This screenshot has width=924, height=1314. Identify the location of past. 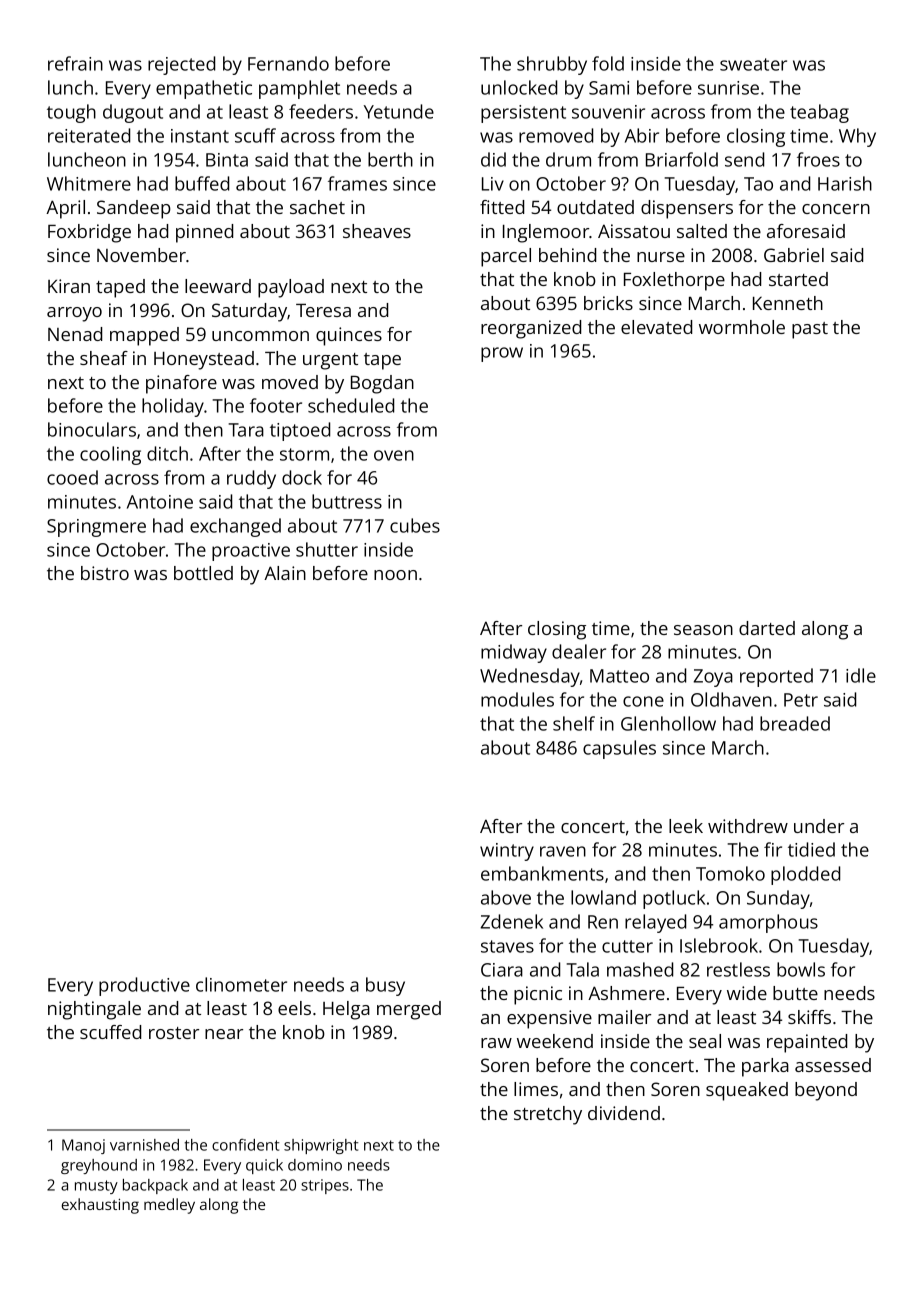
(810, 330).
